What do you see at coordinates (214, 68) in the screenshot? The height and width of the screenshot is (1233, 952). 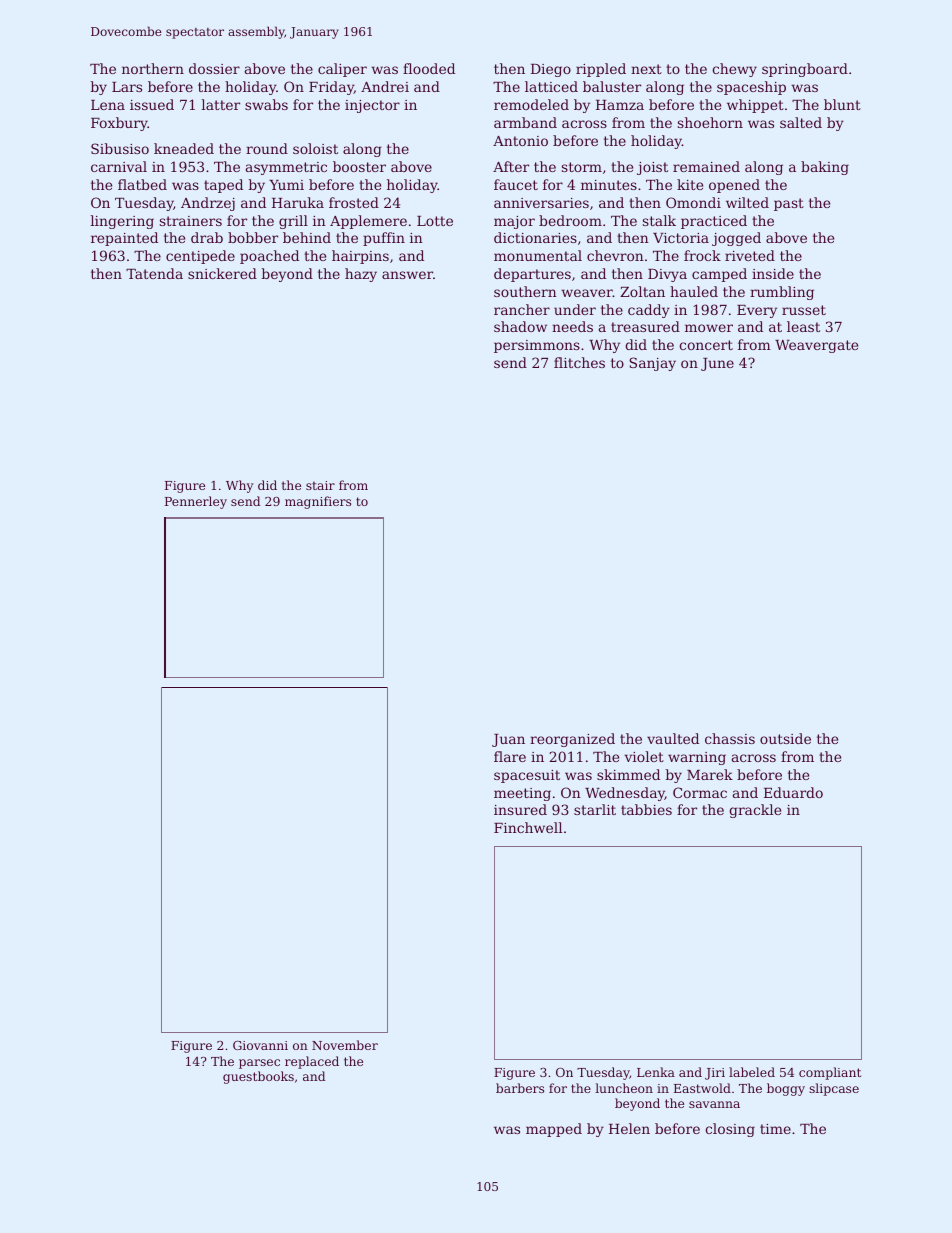 I see `dossier` at bounding box center [214, 68].
